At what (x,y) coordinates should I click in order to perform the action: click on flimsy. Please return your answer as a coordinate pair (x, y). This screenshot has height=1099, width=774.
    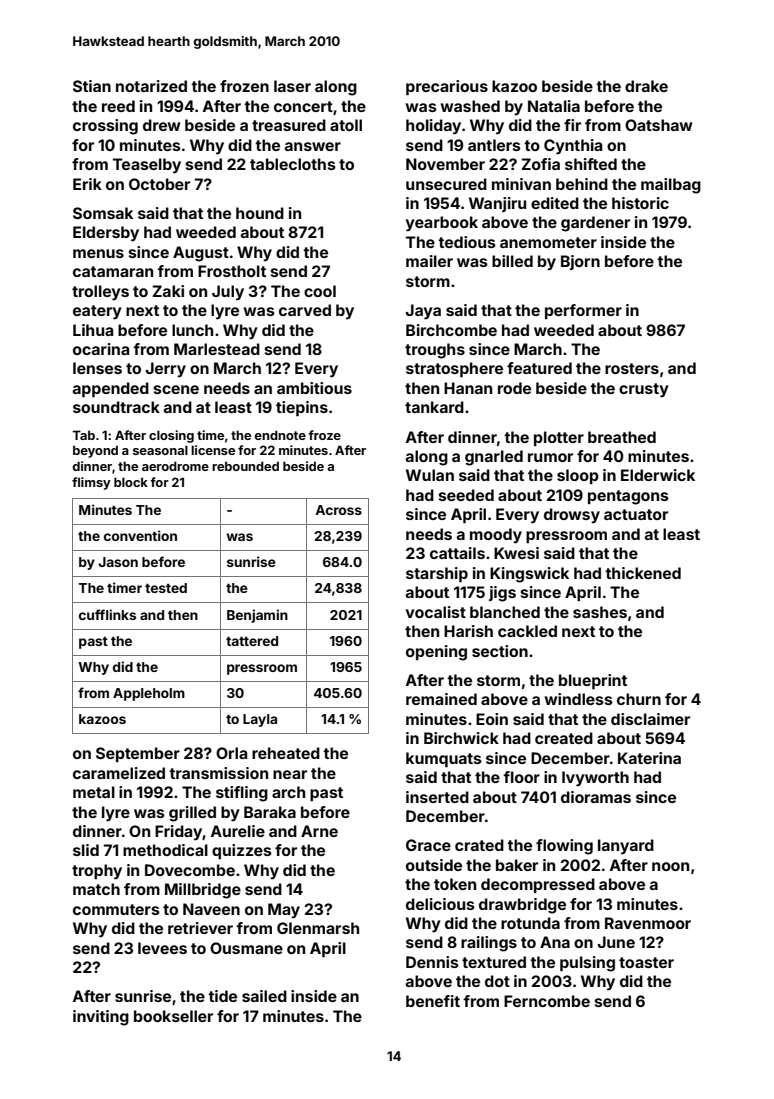
    Looking at the image, I should click on (91, 483).
